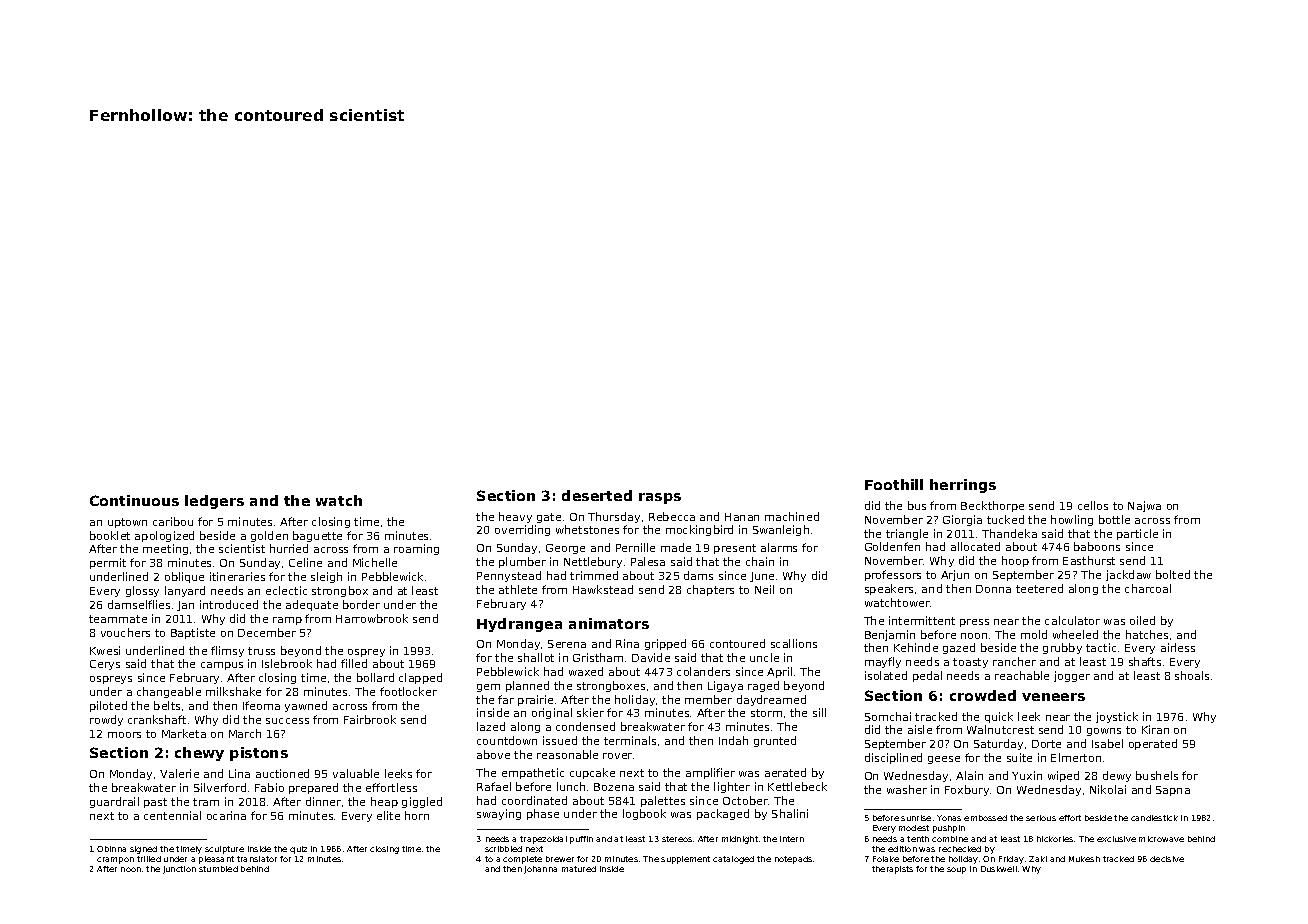  I want to click on joystick, so click(1117, 717).
